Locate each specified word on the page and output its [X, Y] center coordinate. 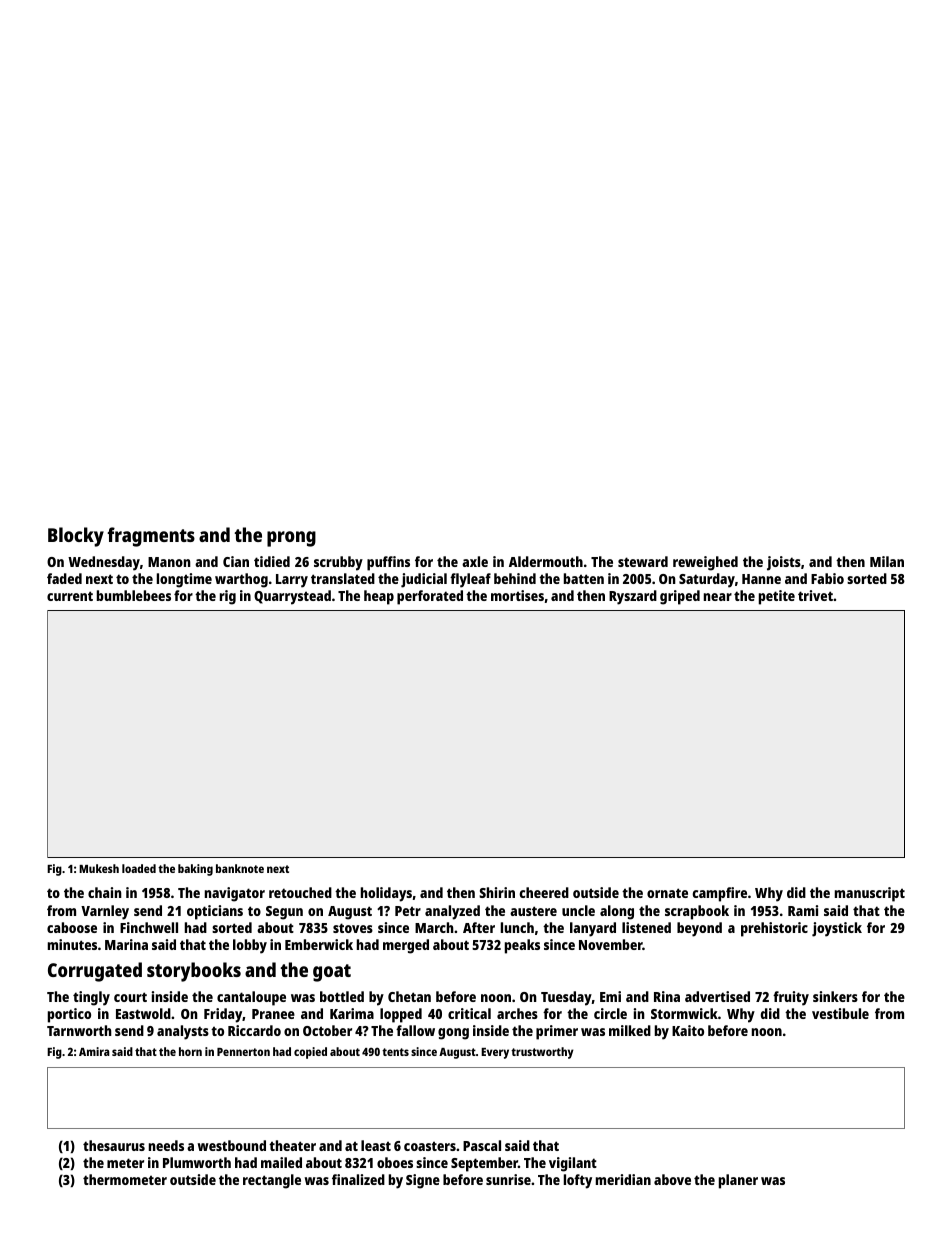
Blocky [76, 537]
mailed [281, 1162]
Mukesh [99, 868]
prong [291, 539]
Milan [887, 561]
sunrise [508, 1179]
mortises [517, 595]
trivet [815, 595]
